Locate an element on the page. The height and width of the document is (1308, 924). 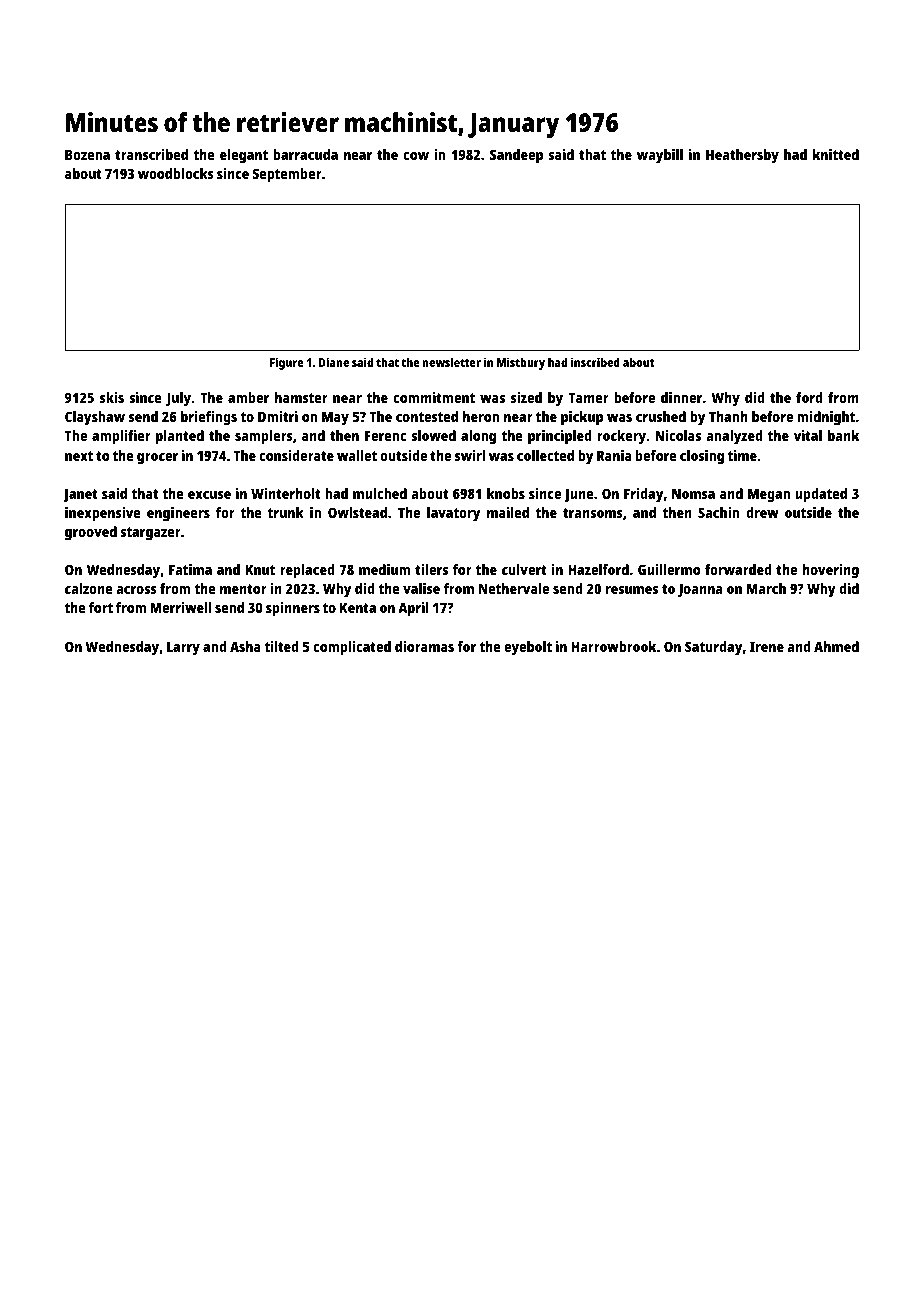
inscribed is located at coordinates (595, 362).
